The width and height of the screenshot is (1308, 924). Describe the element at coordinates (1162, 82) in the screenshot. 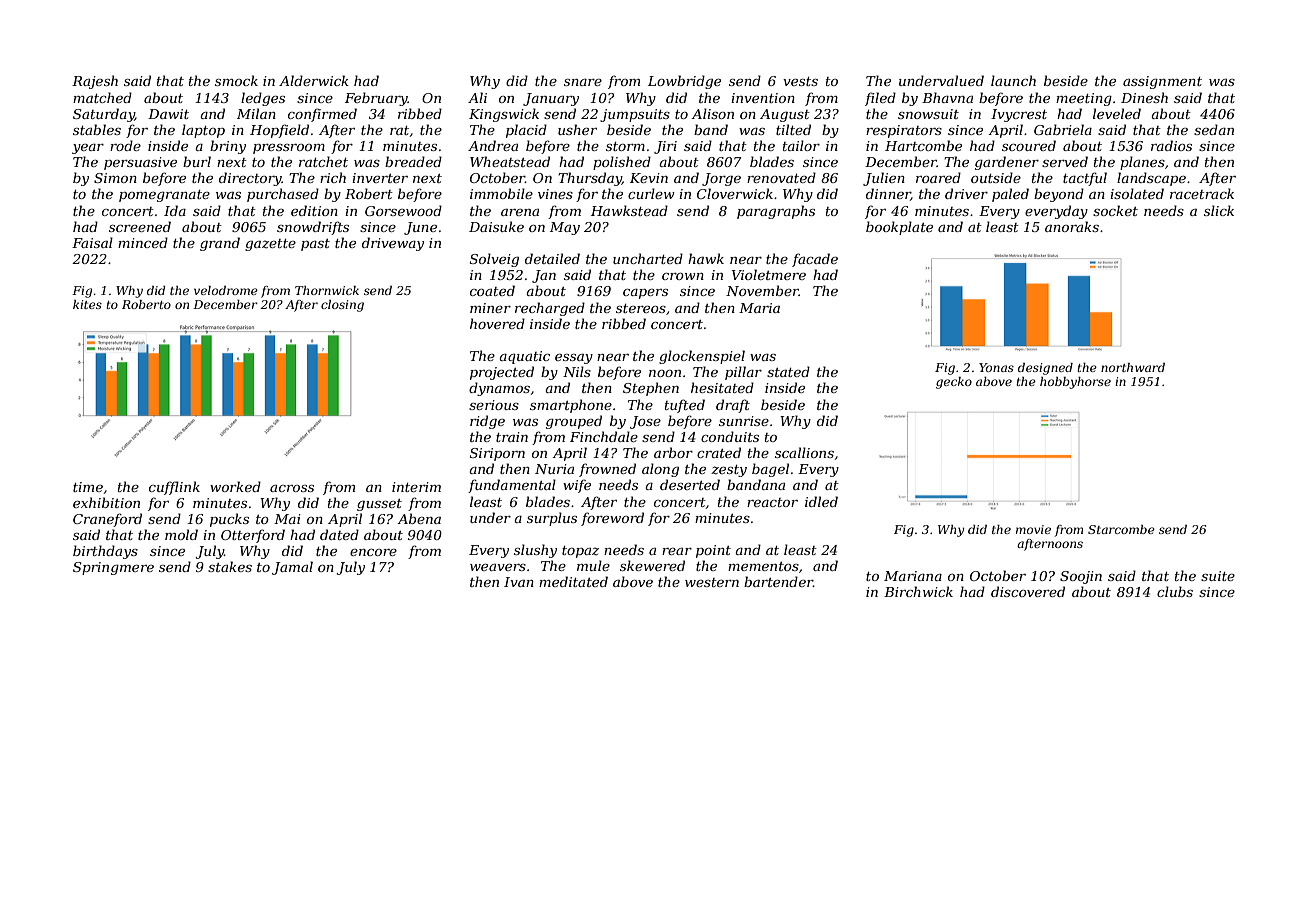

I see `assignment` at that location.
